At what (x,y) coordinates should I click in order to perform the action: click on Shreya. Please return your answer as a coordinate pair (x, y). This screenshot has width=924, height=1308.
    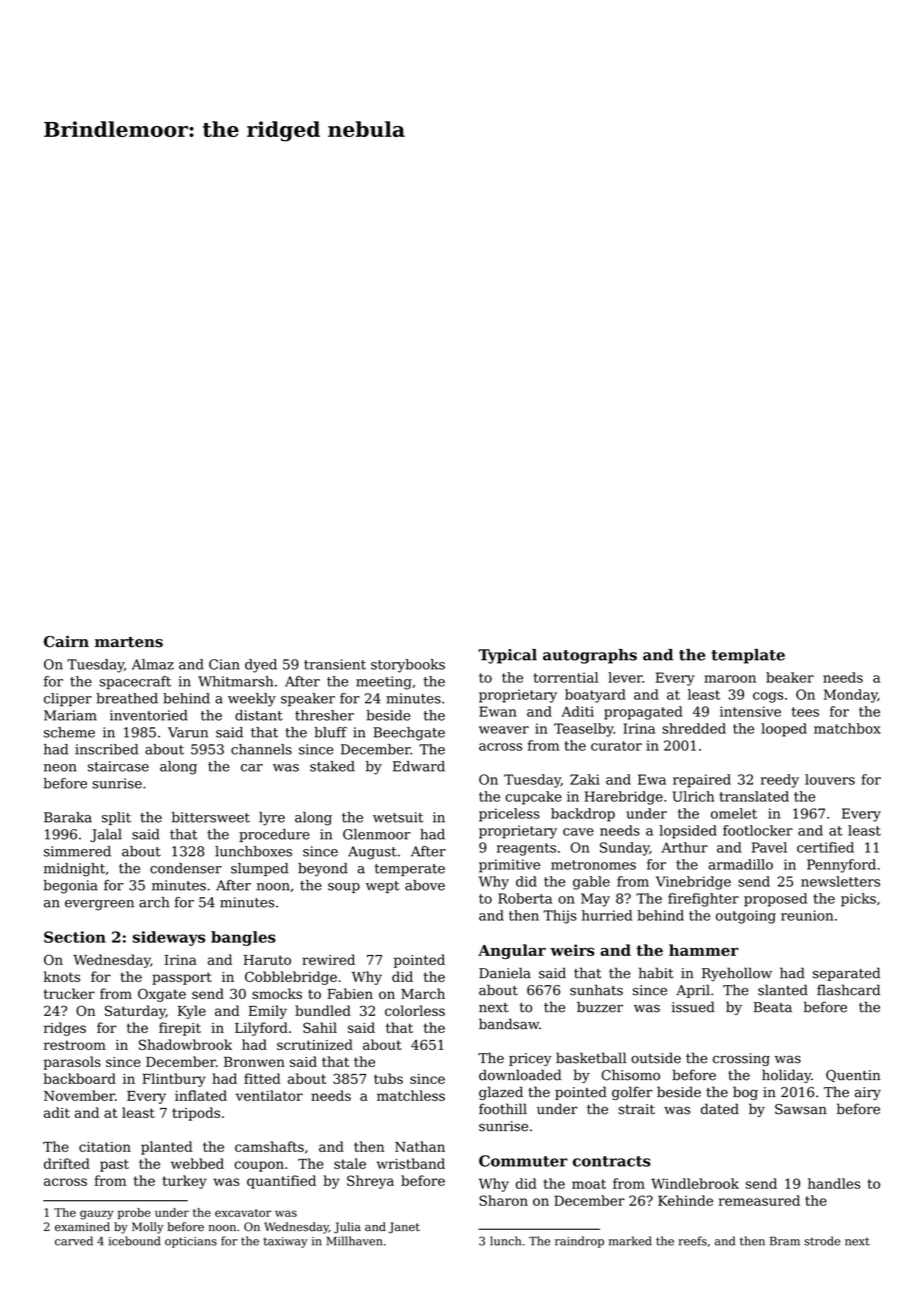
    Looking at the image, I should click on (370, 1182).
